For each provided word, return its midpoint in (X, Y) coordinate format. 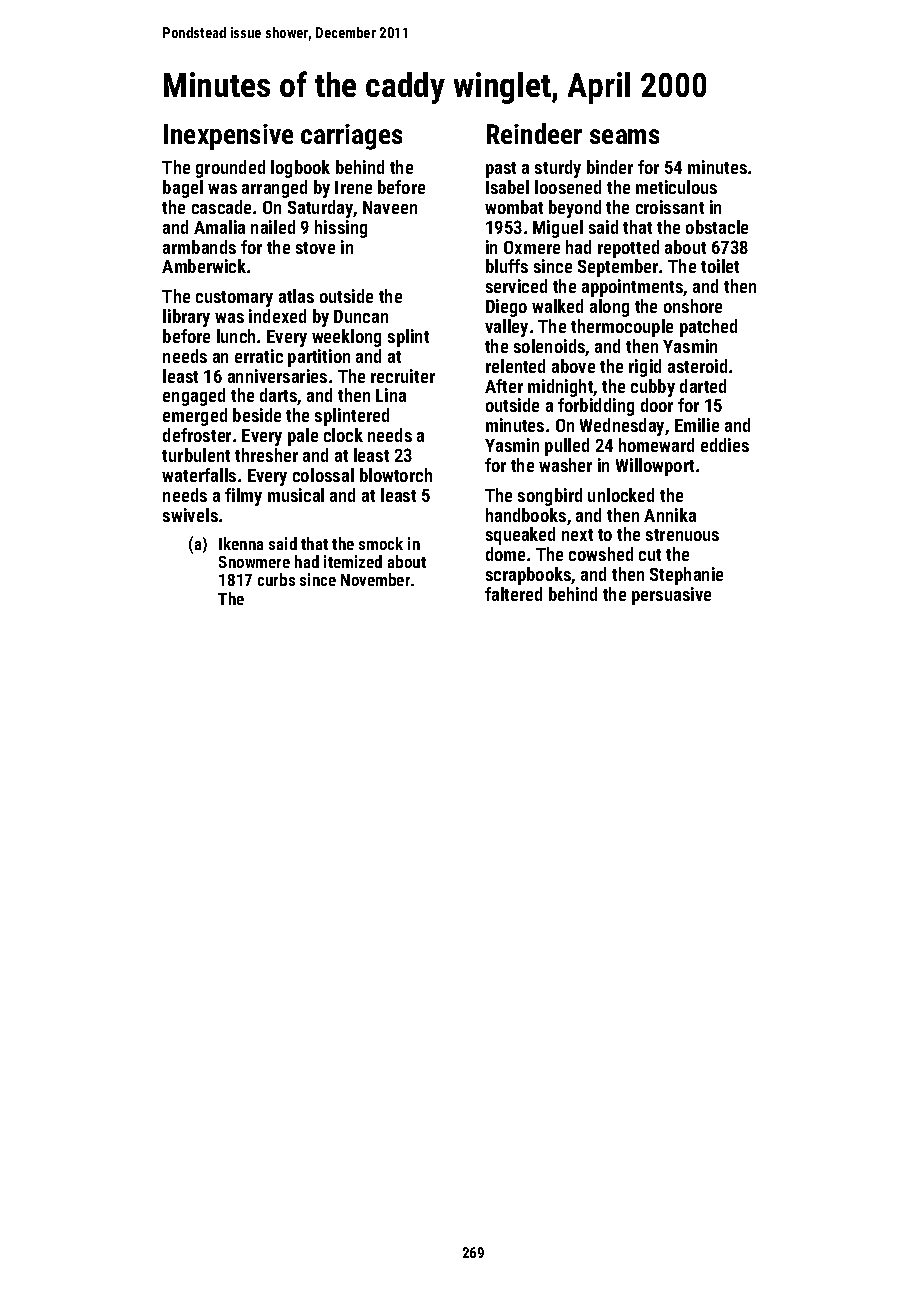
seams (624, 136)
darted (703, 386)
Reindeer (534, 133)
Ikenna (241, 543)
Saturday (321, 209)
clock (343, 435)
